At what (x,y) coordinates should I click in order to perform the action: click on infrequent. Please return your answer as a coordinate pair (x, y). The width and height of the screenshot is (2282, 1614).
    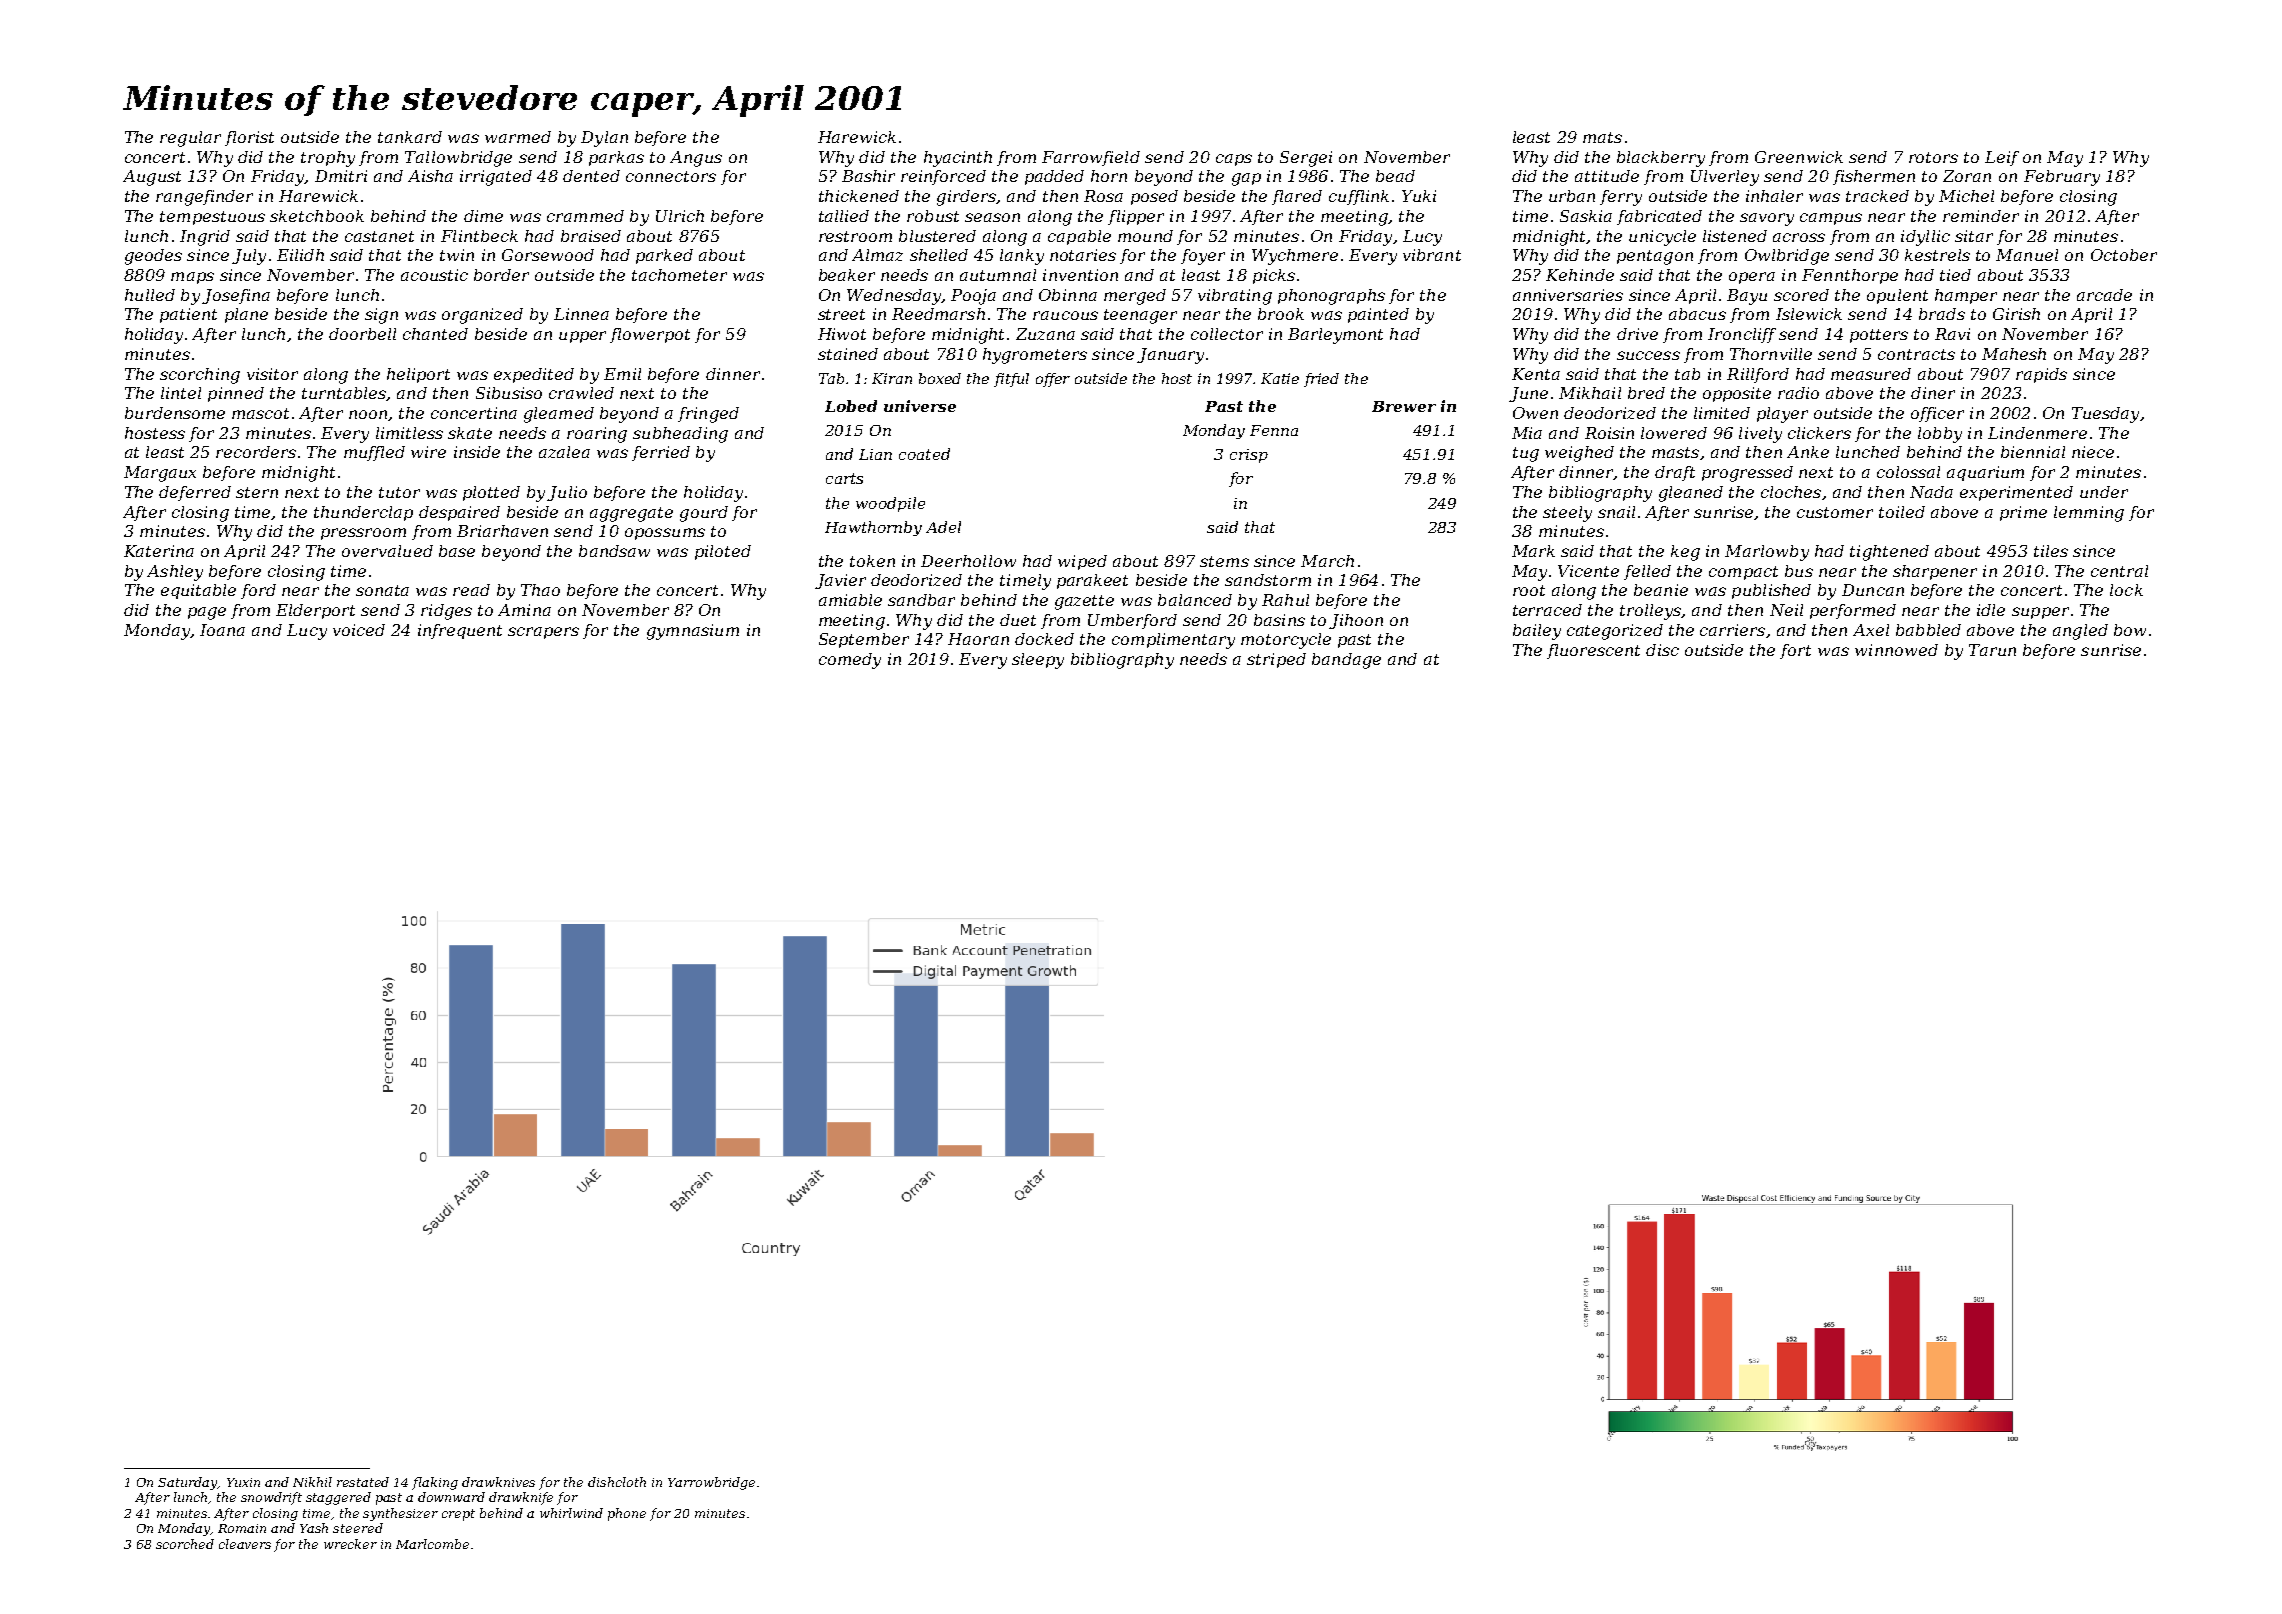
    Looking at the image, I should click on (460, 631).
